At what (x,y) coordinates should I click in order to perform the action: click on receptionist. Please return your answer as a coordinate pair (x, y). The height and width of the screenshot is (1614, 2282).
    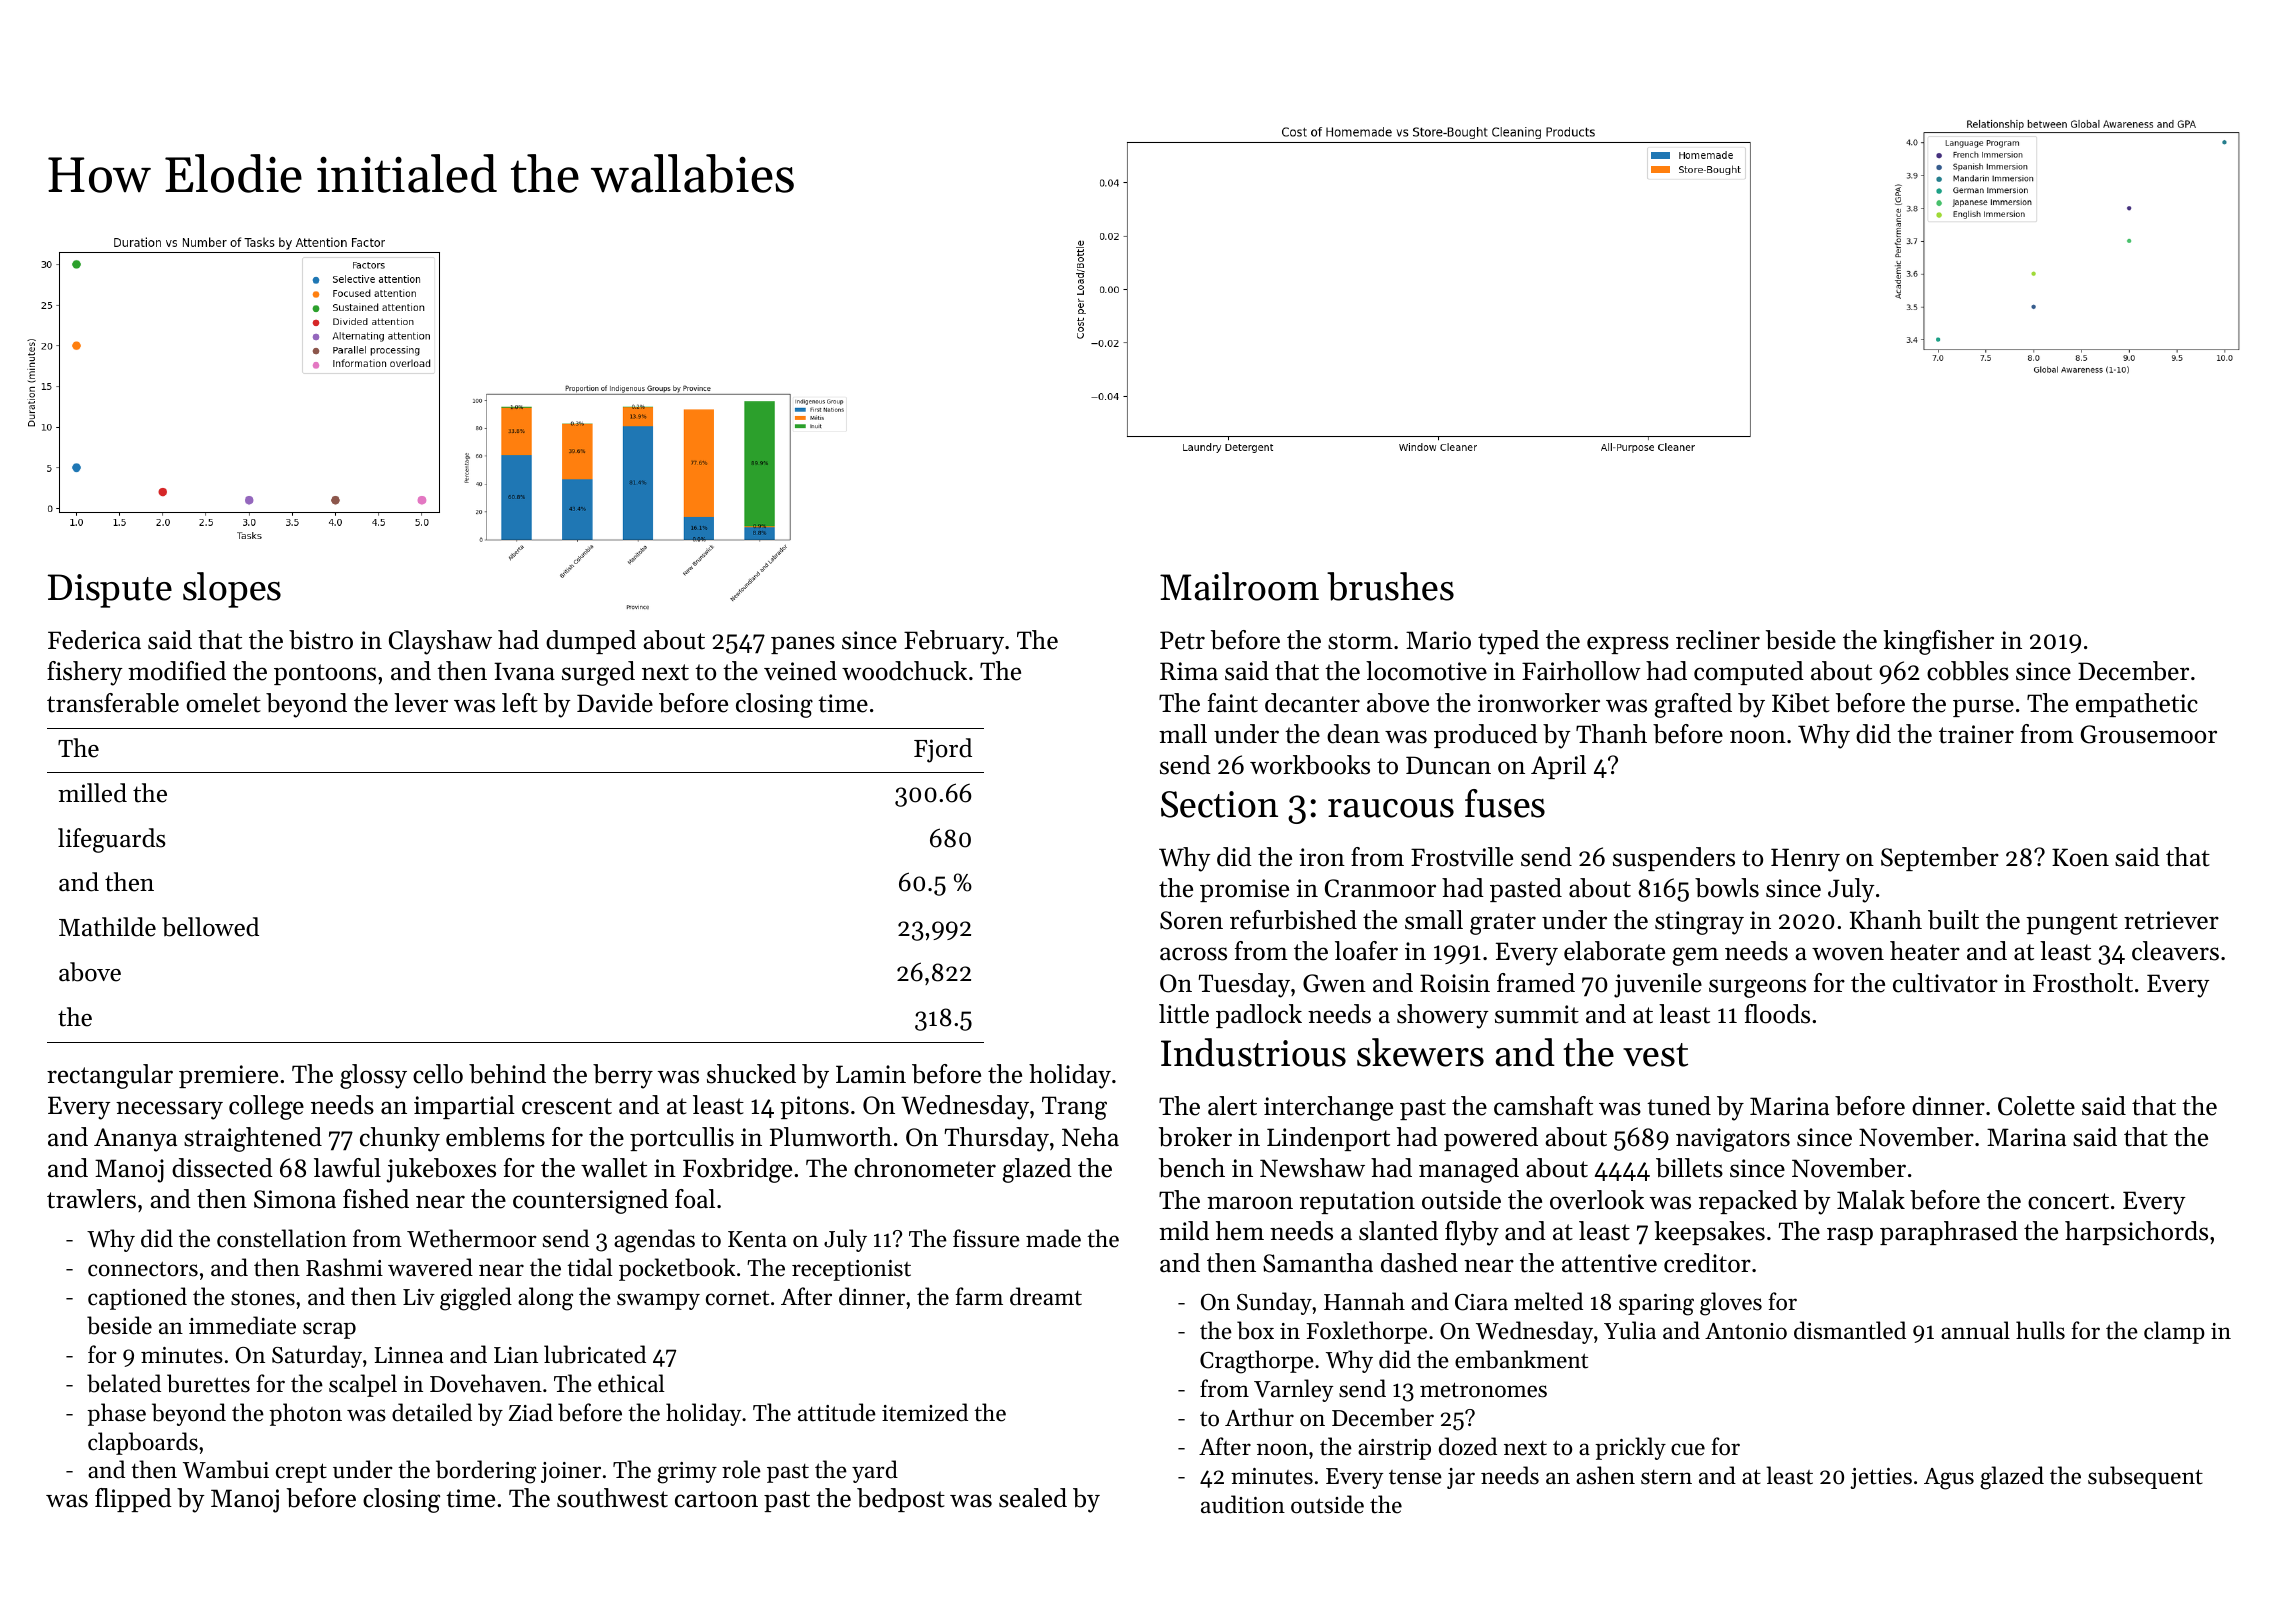
    Looking at the image, I should click on (851, 1270).
